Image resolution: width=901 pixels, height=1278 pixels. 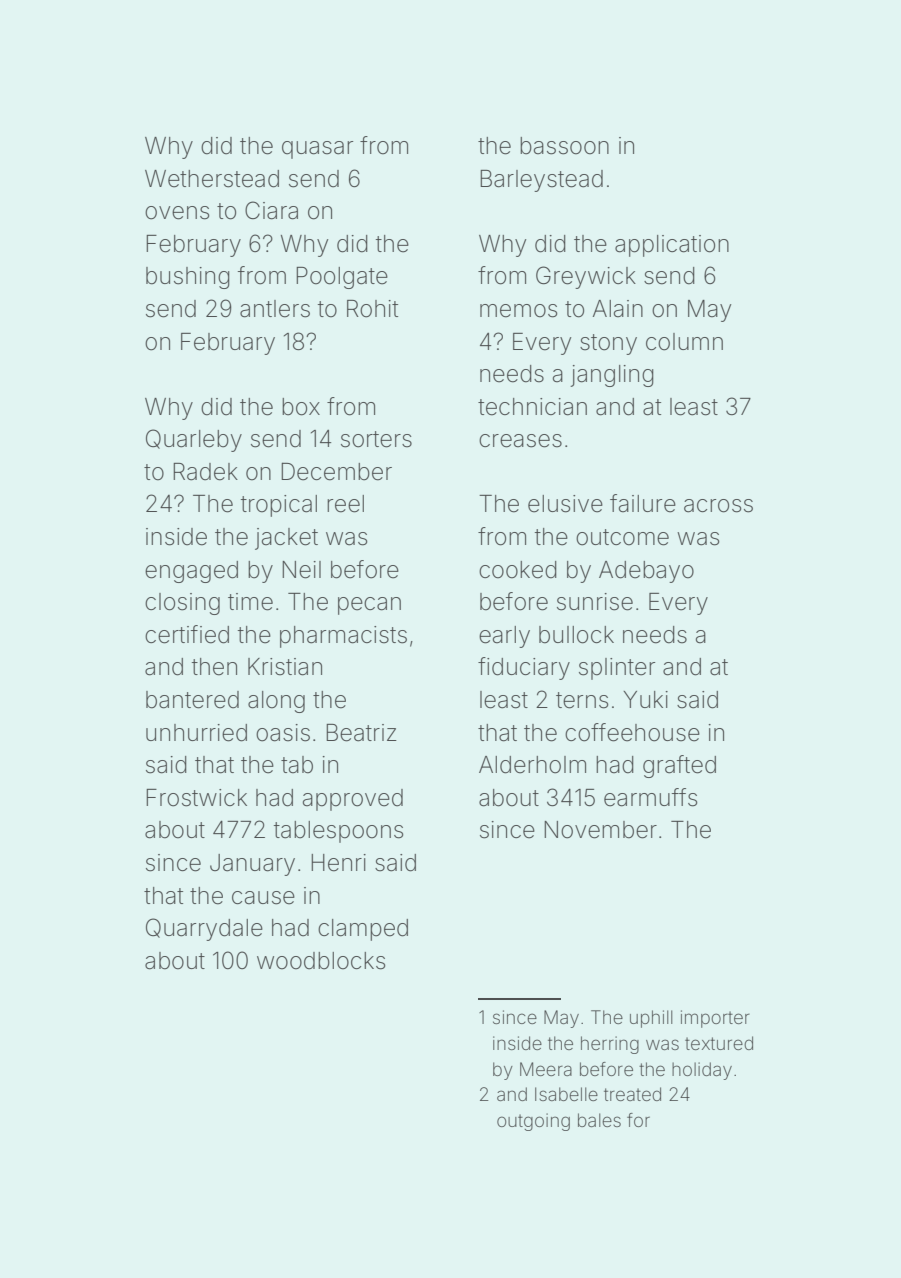 I want to click on grafted, so click(x=679, y=766).
